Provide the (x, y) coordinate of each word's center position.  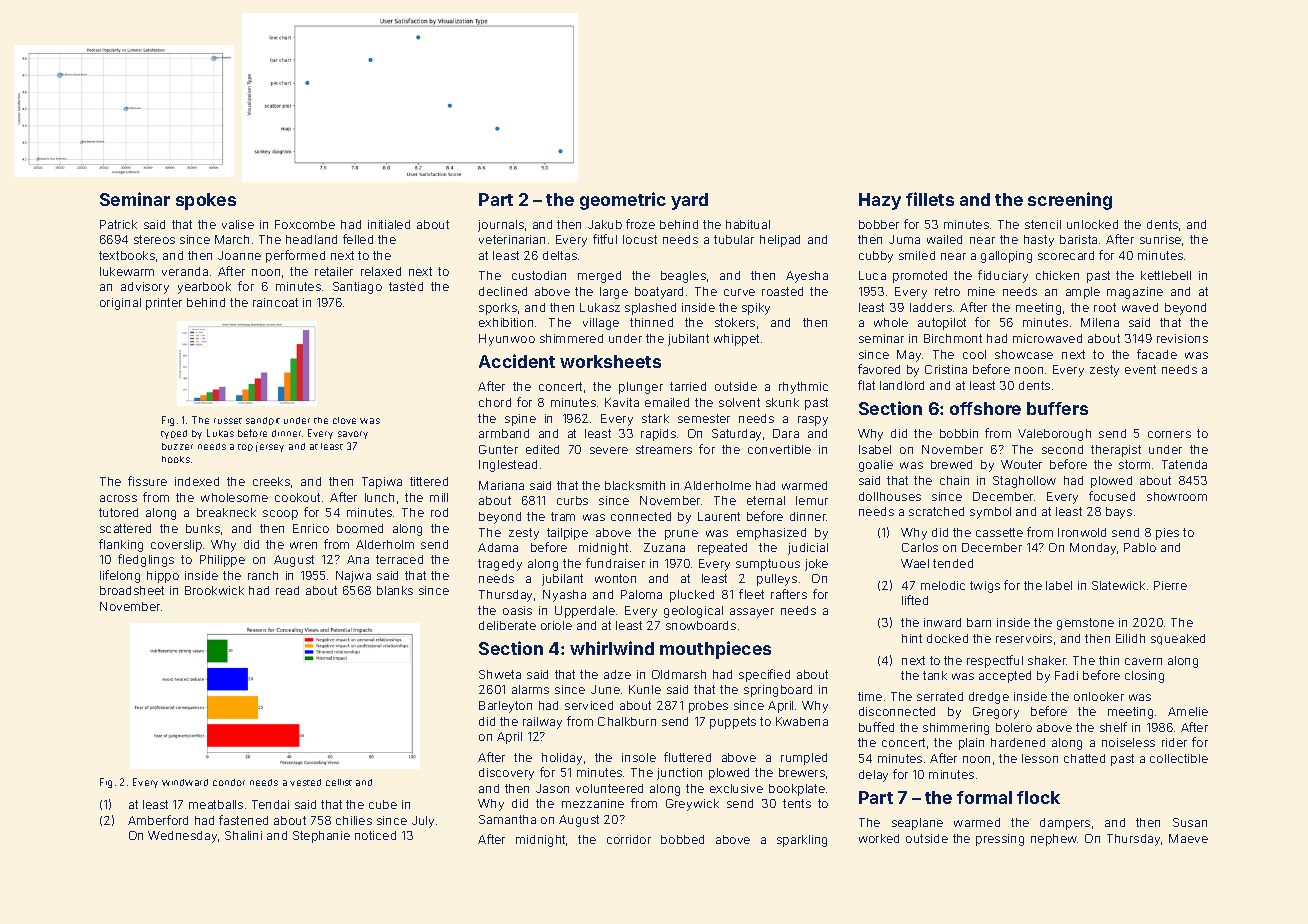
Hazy (880, 201)
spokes (206, 201)
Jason (552, 788)
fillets (930, 199)
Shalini (243, 835)
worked (879, 838)
